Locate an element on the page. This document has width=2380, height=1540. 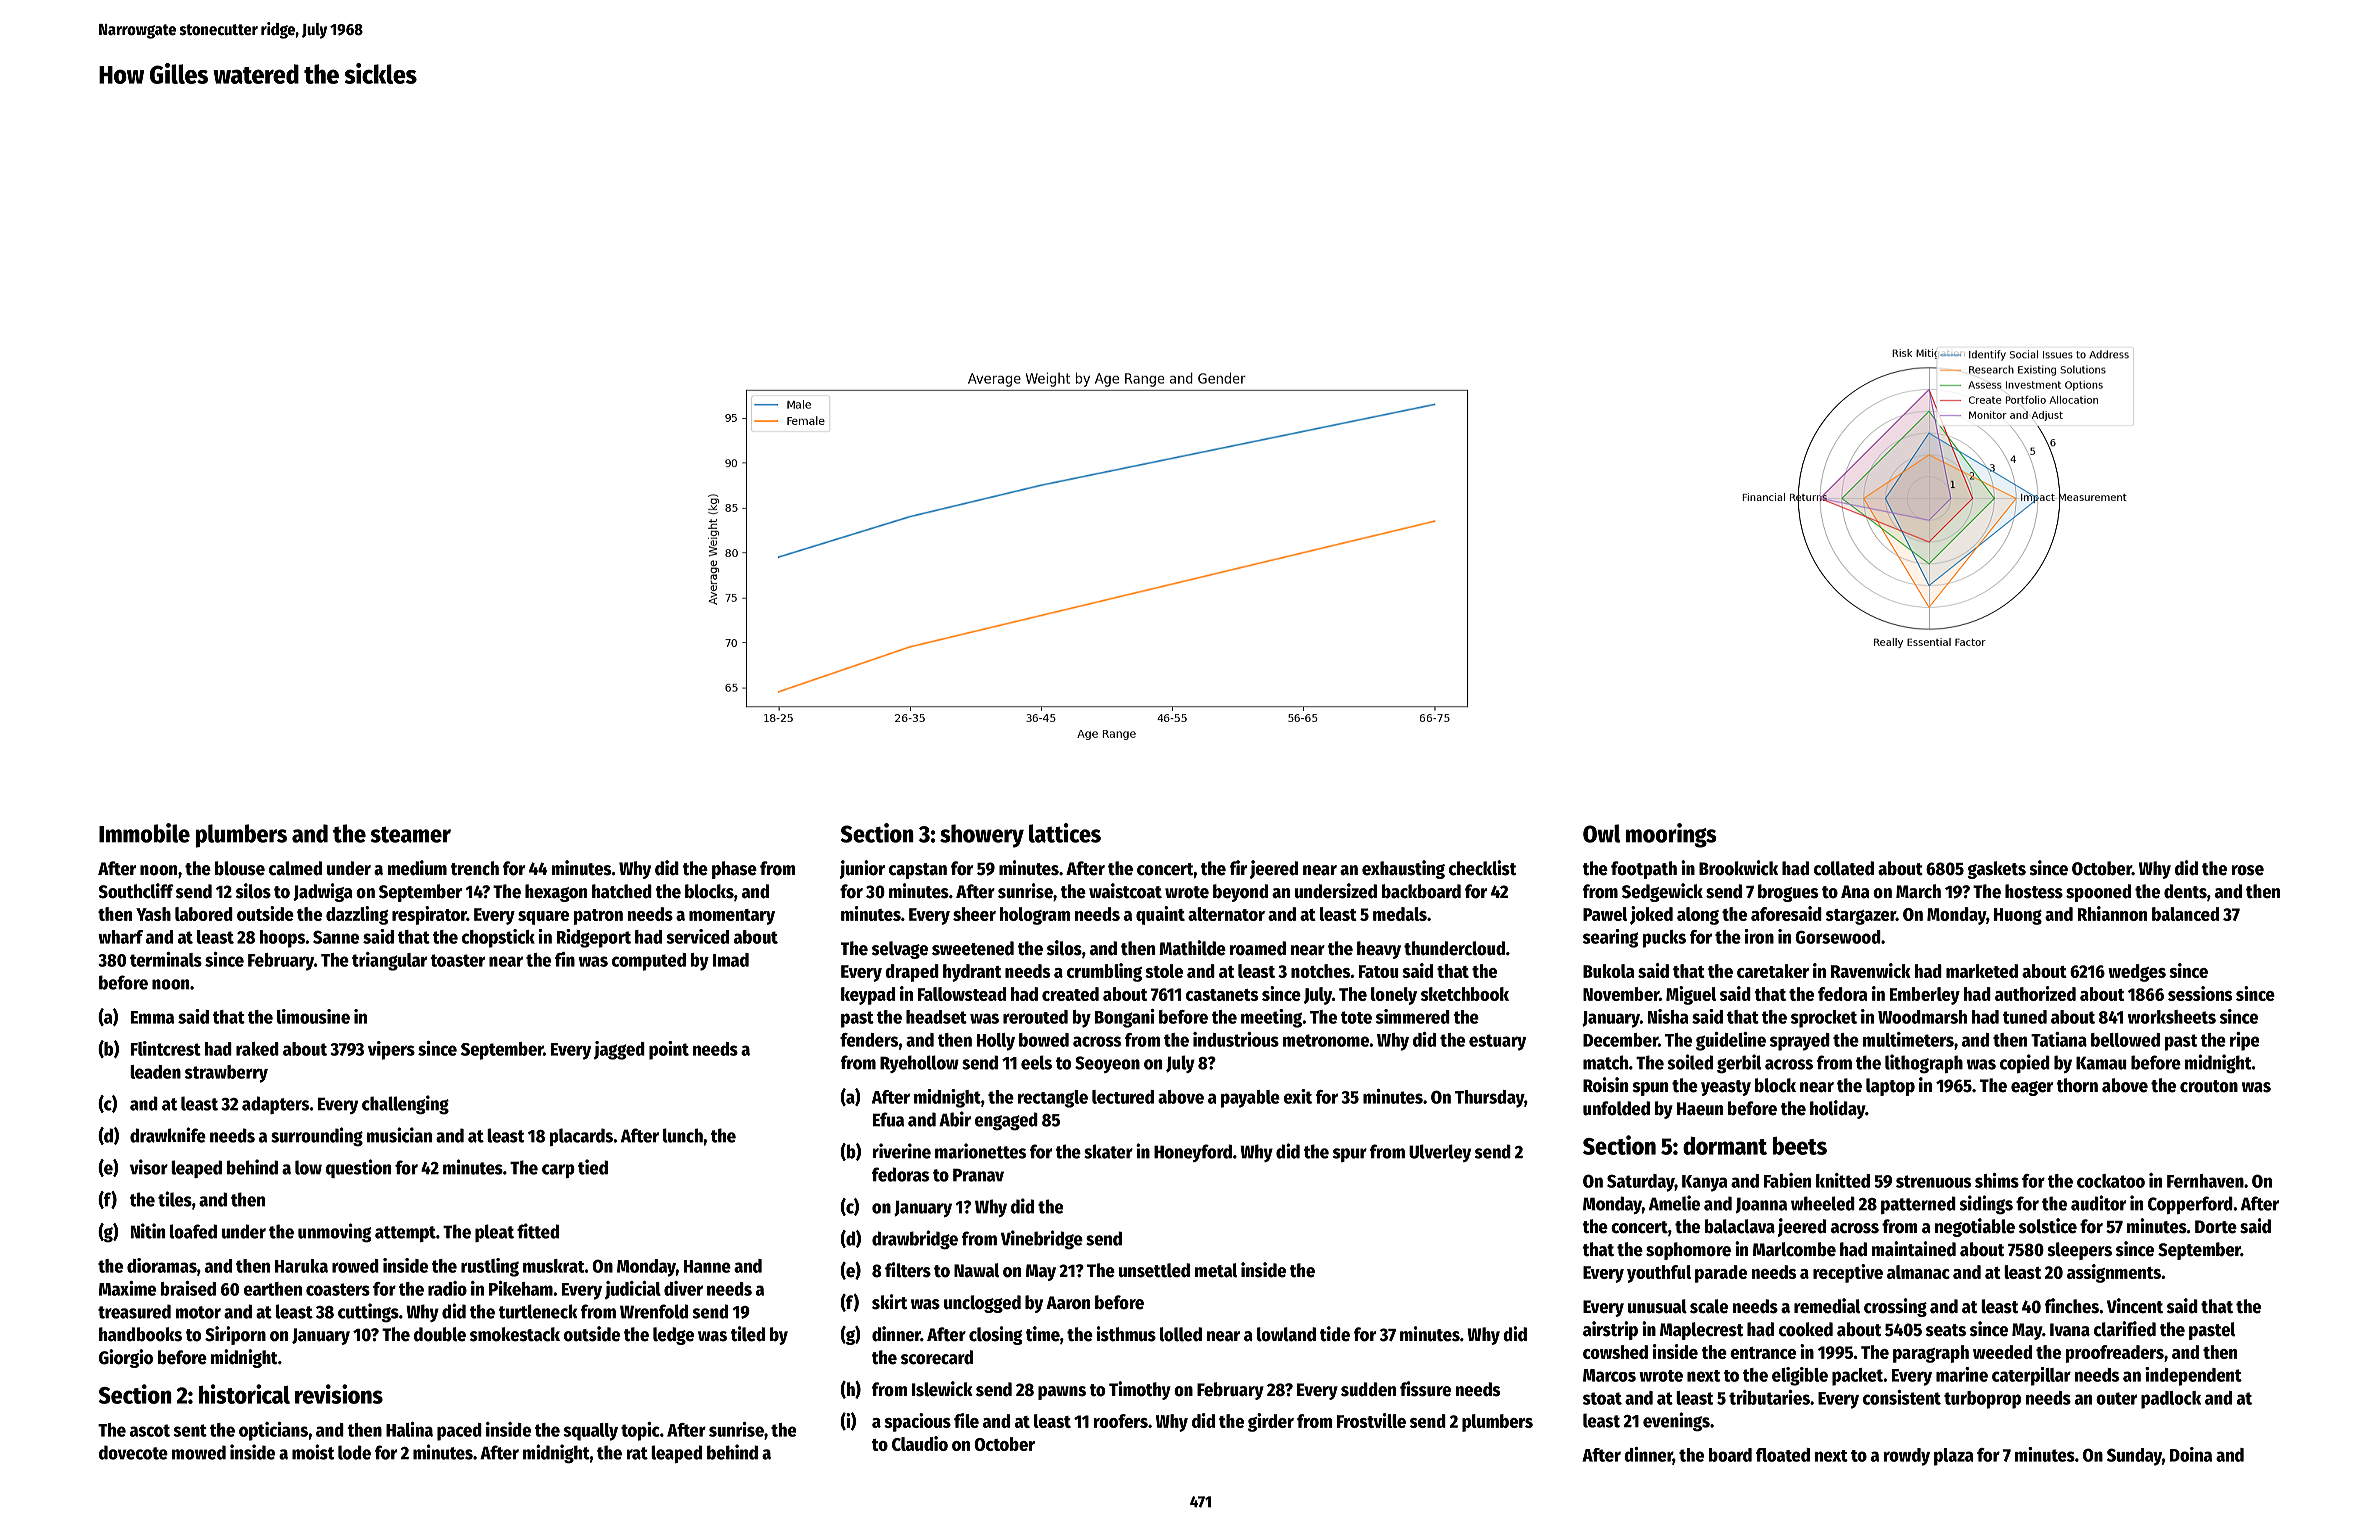
Bongani is located at coordinates (1125, 1018).
